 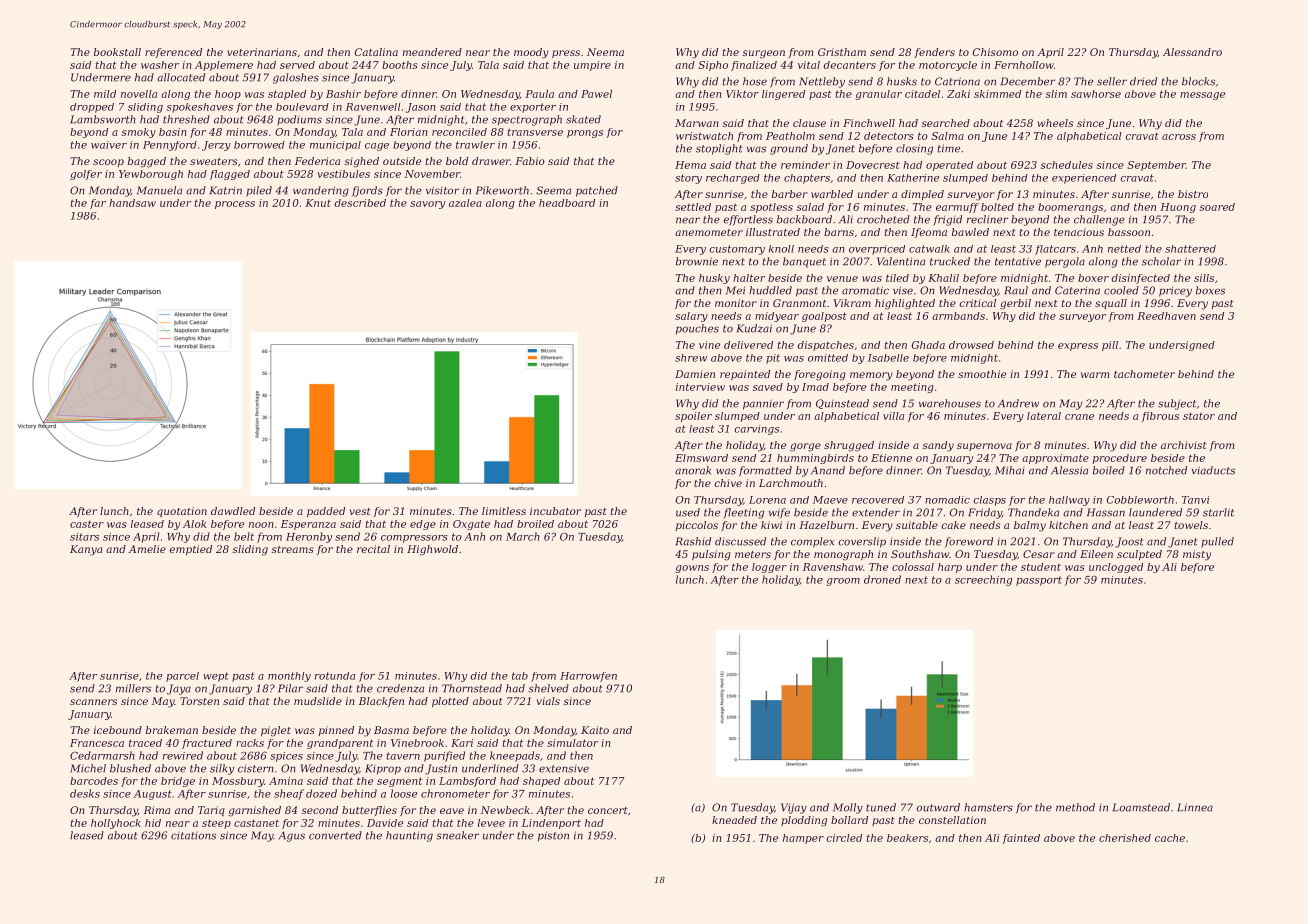 I want to click on Elmsward, so click(x=701, y=458).
